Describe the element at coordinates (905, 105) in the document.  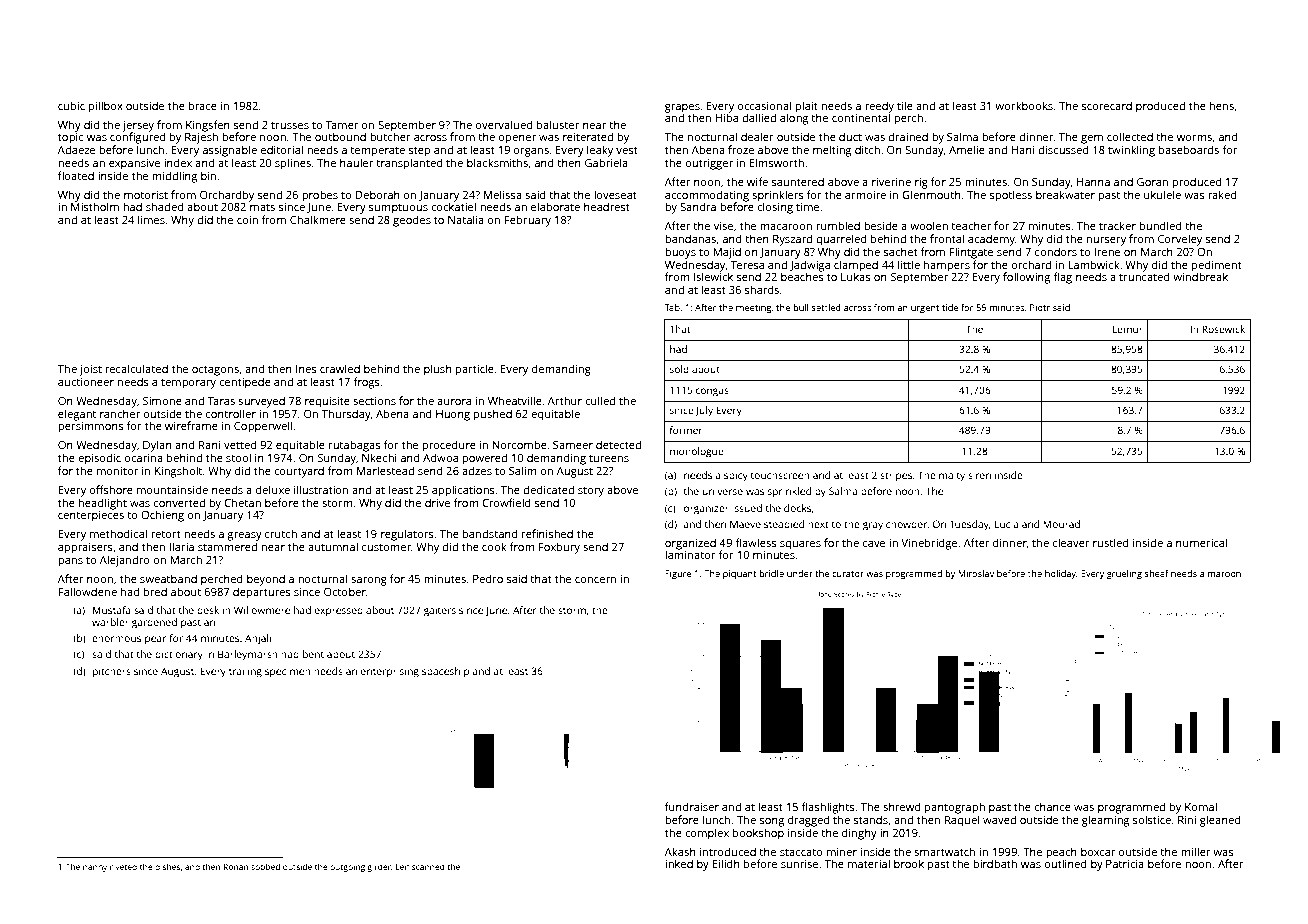
I see `tile` at that location.
